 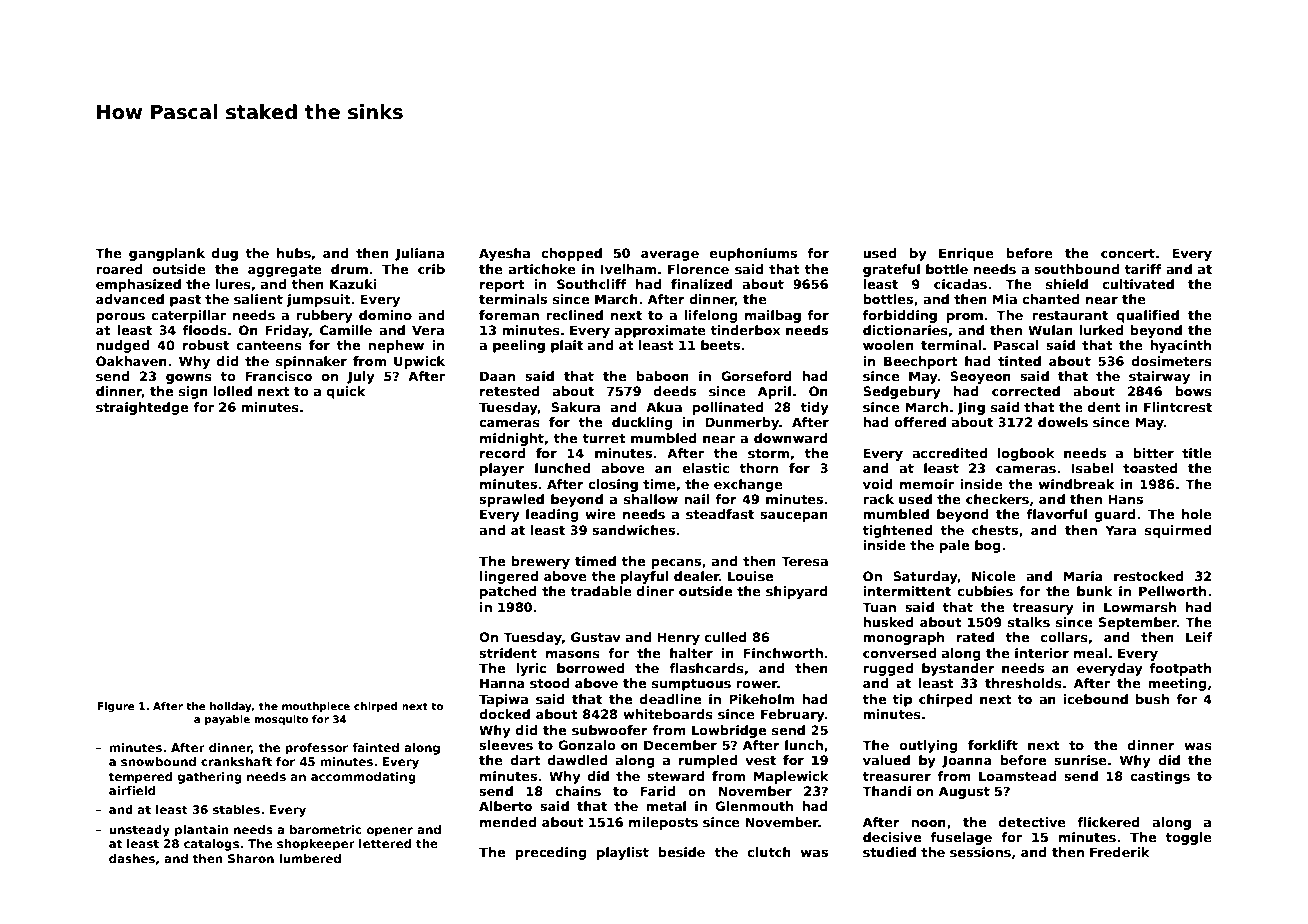 What do you see at coordinates (1180, 346) in the screenshot?
I see `hyacinth` at bounding box center [1180, 346].
